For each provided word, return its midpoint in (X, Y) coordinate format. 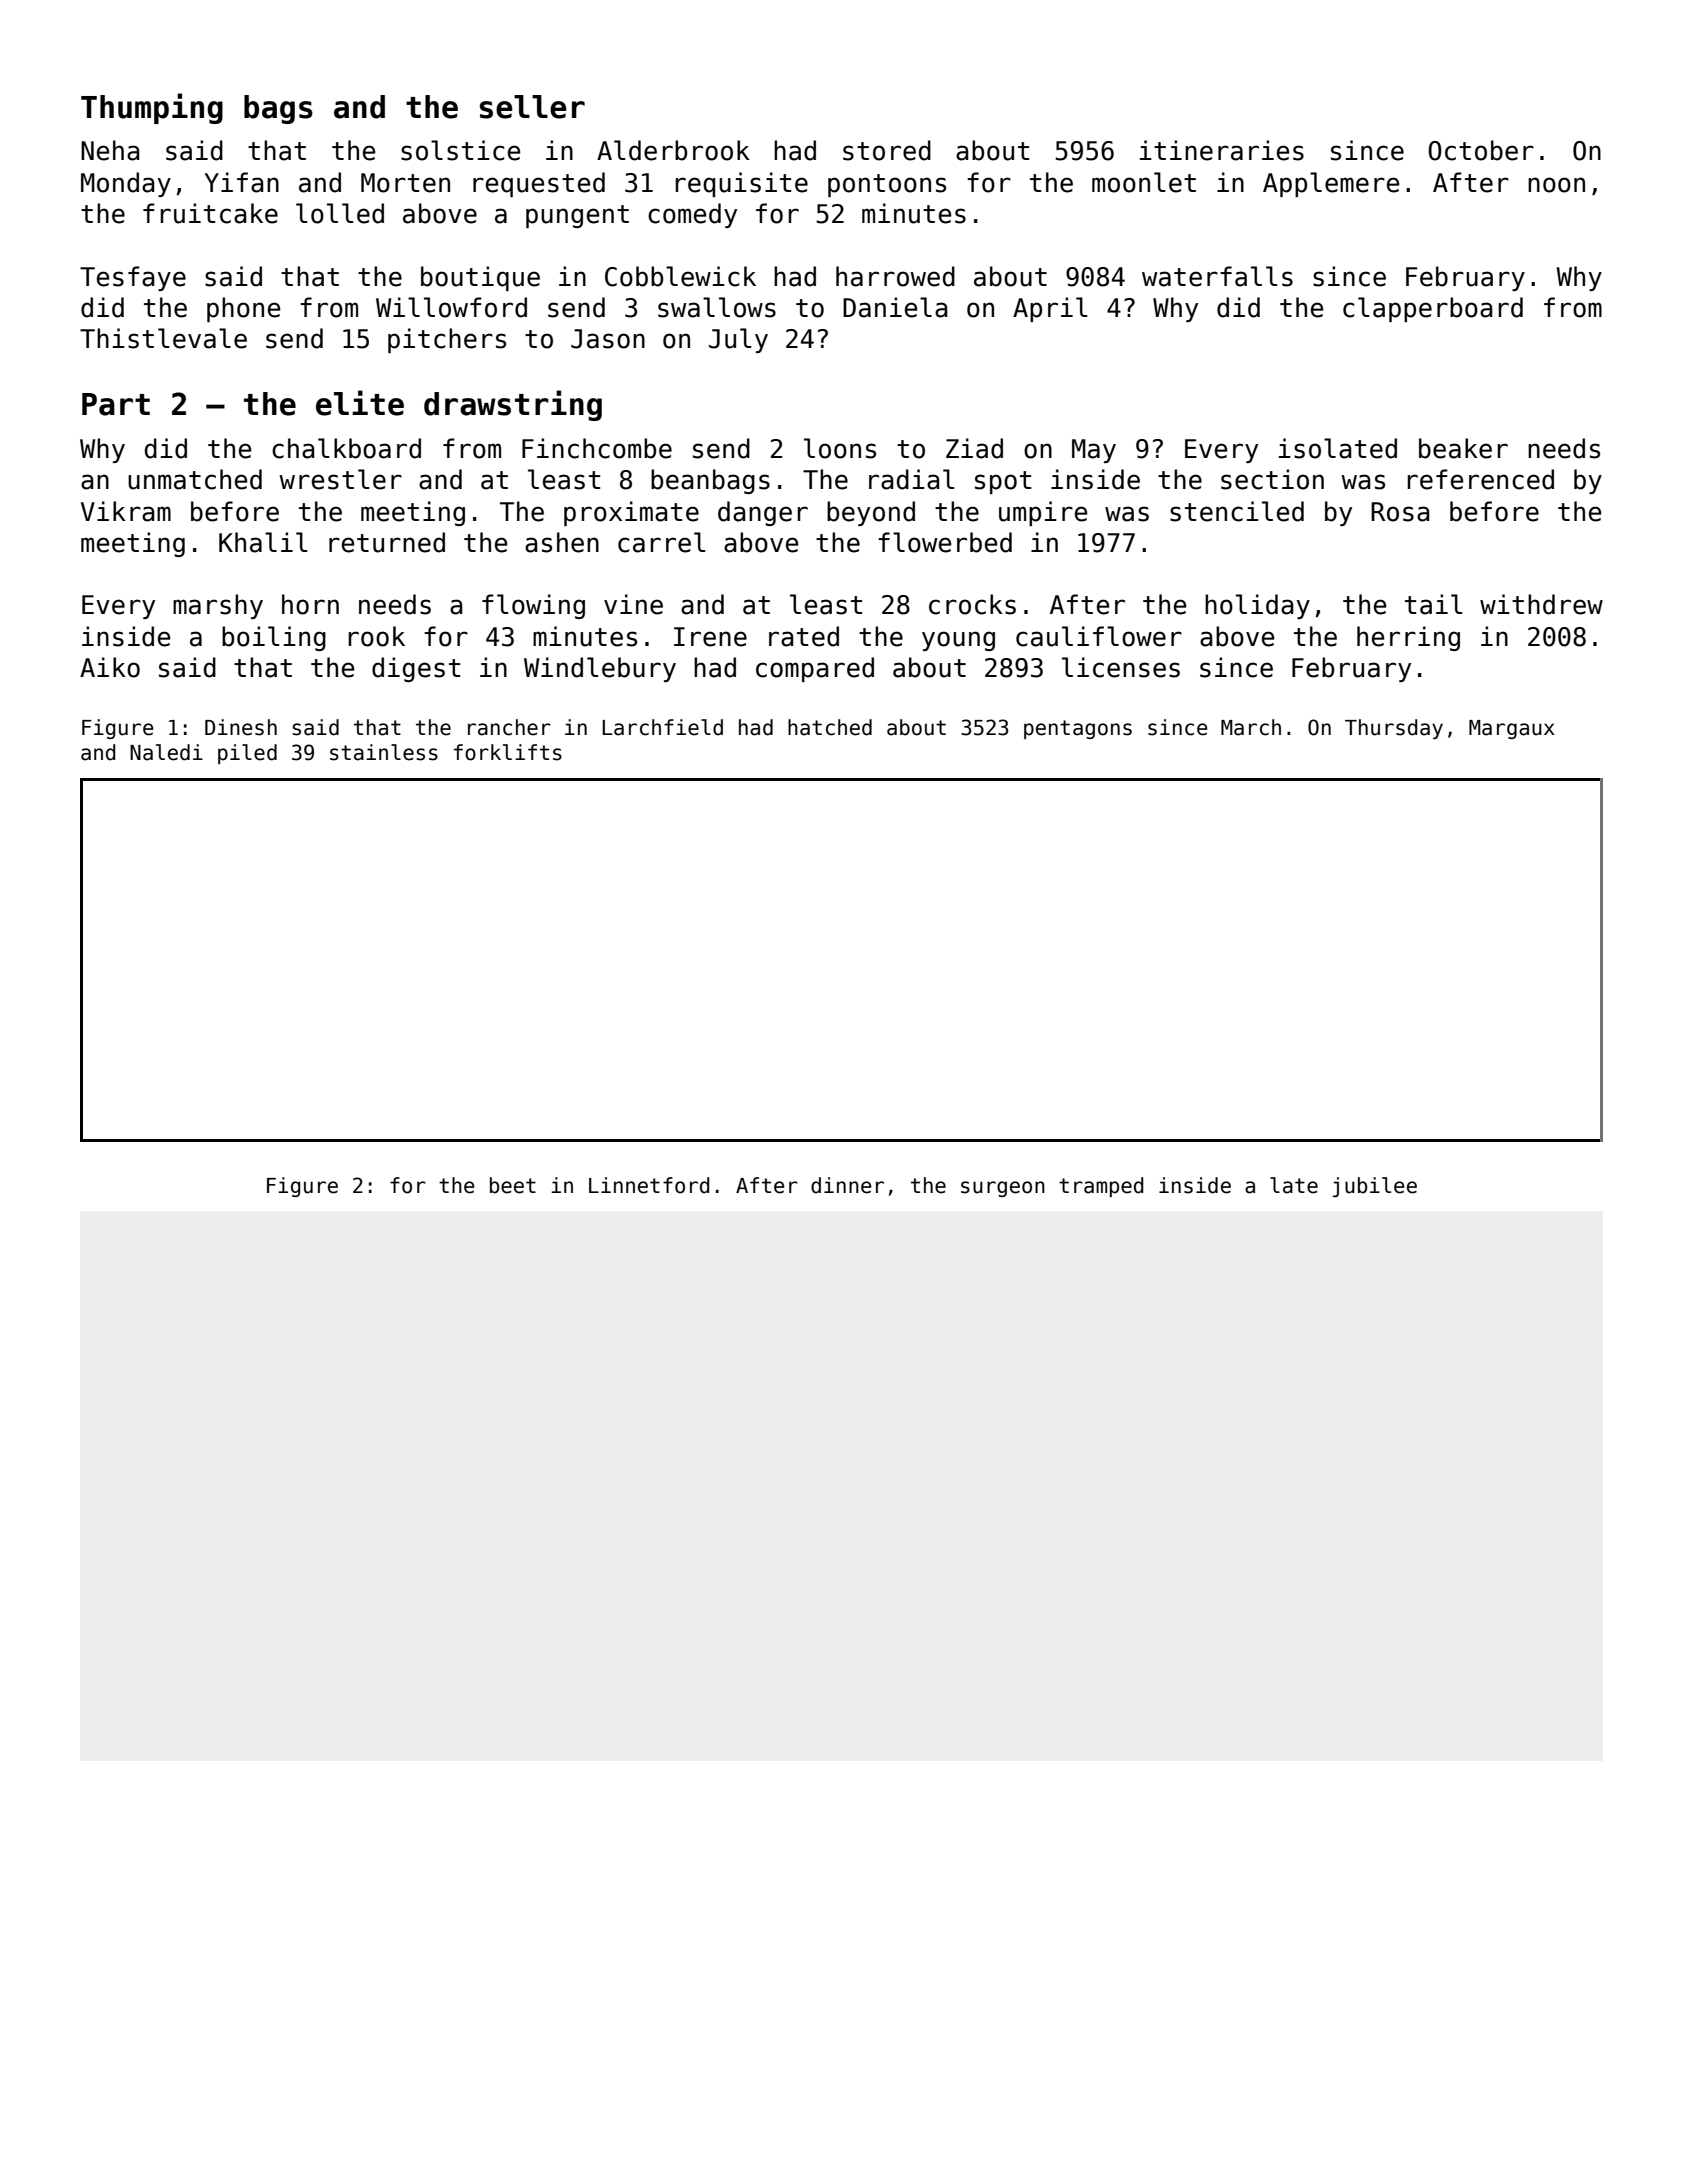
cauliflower (1099, 636)
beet (513, 1185)
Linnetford (649, 1185)
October (1481, 150)
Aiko (110, 667)
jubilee (1375, 1187)
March (1251, 727)
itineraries (1222, 150)
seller (532, 107)
